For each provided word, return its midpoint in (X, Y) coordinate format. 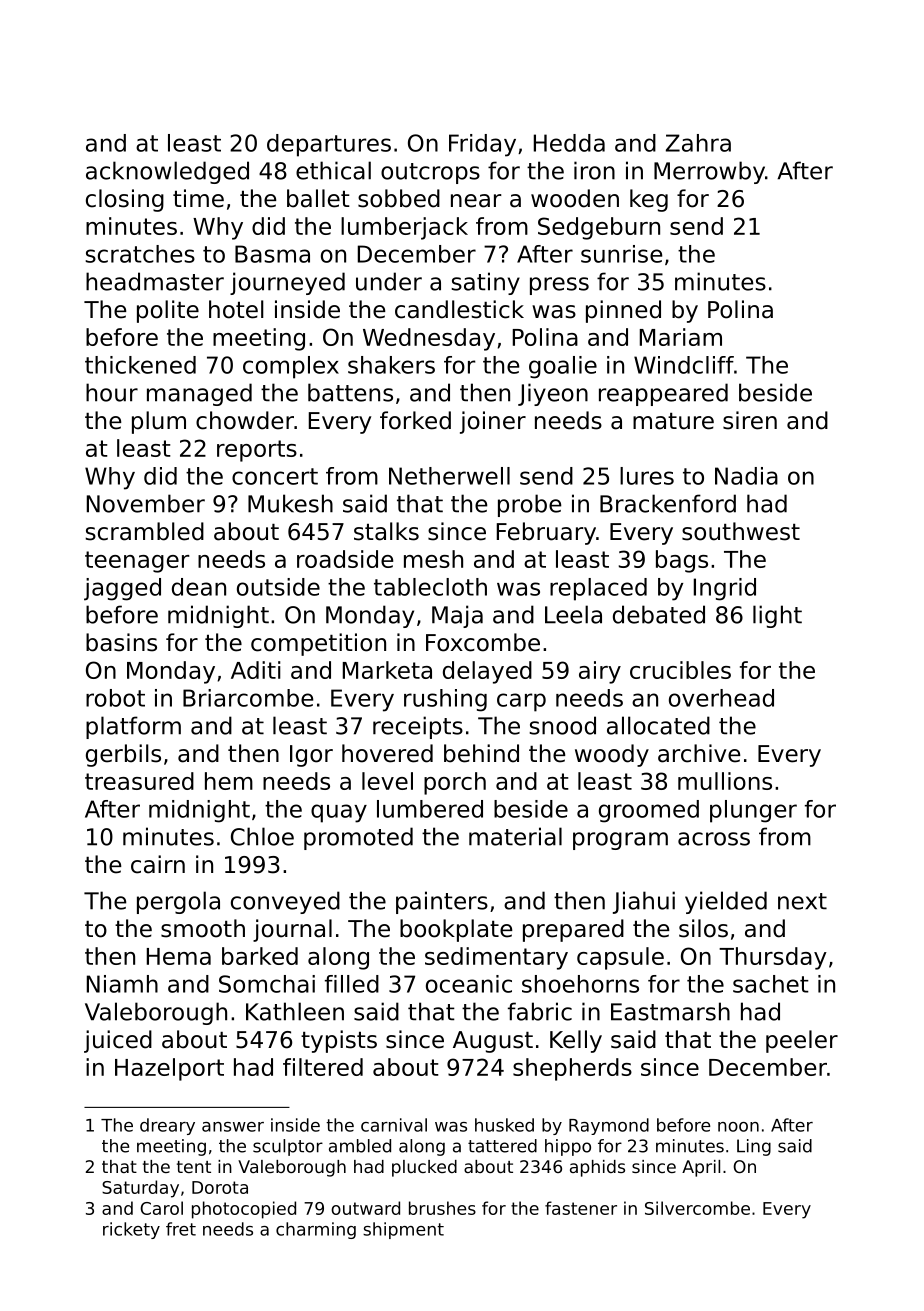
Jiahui (644, 902)
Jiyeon (553, 394)
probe (529, 505)
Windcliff (684, 365)
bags (682, 561)
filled (352, 984)
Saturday (140, 1189)
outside (278, 587)
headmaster (155, 281)
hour (112, 392)
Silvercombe (697, 1208)
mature (673, 421)
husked (504, 1125)
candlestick (459, 309)
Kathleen (295, 1011)
